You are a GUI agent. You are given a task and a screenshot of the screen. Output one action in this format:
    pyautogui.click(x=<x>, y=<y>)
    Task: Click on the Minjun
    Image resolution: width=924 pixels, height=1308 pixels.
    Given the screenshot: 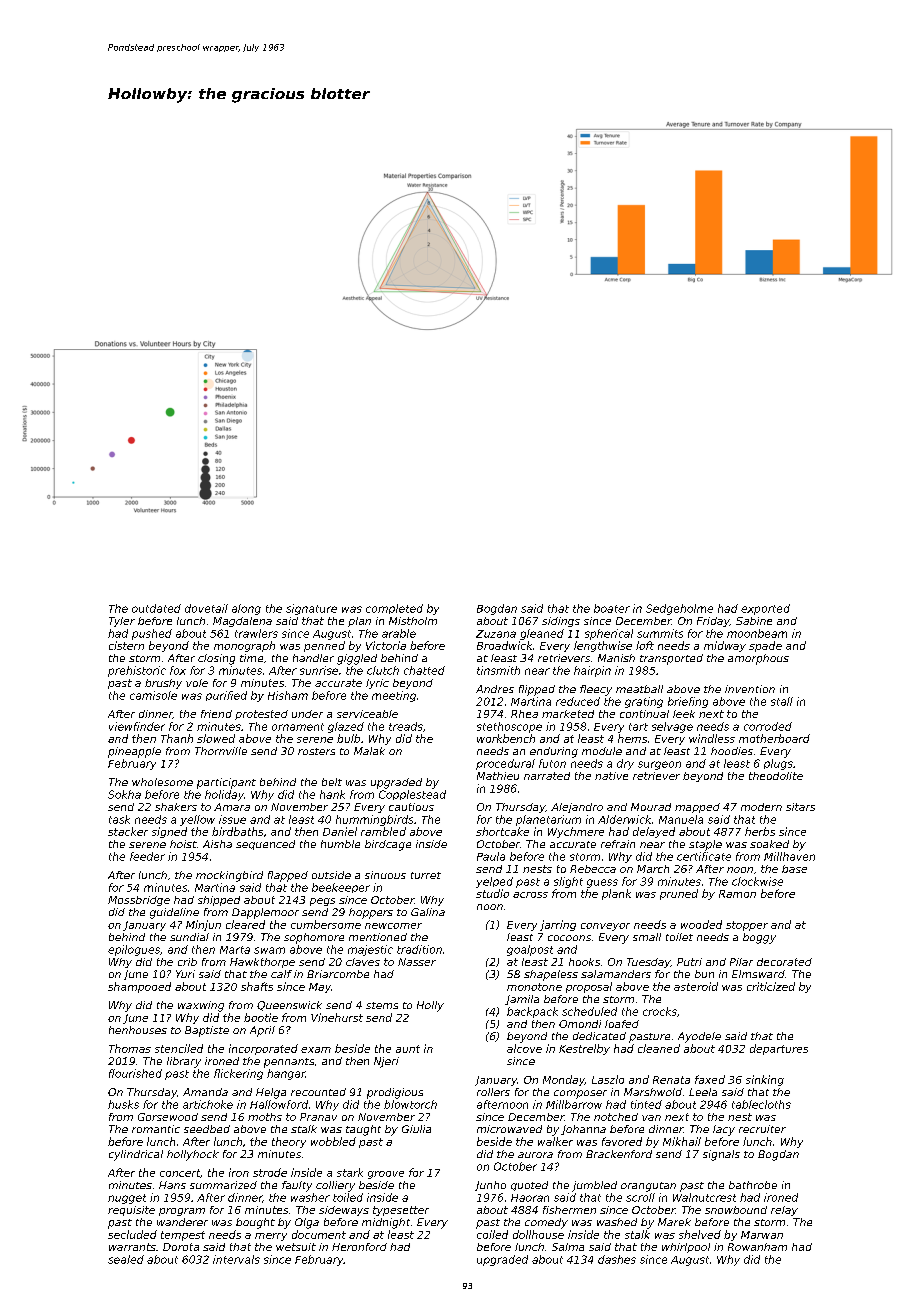 What is the action you would take?
    pyautogui.click(x=203, y=925)
